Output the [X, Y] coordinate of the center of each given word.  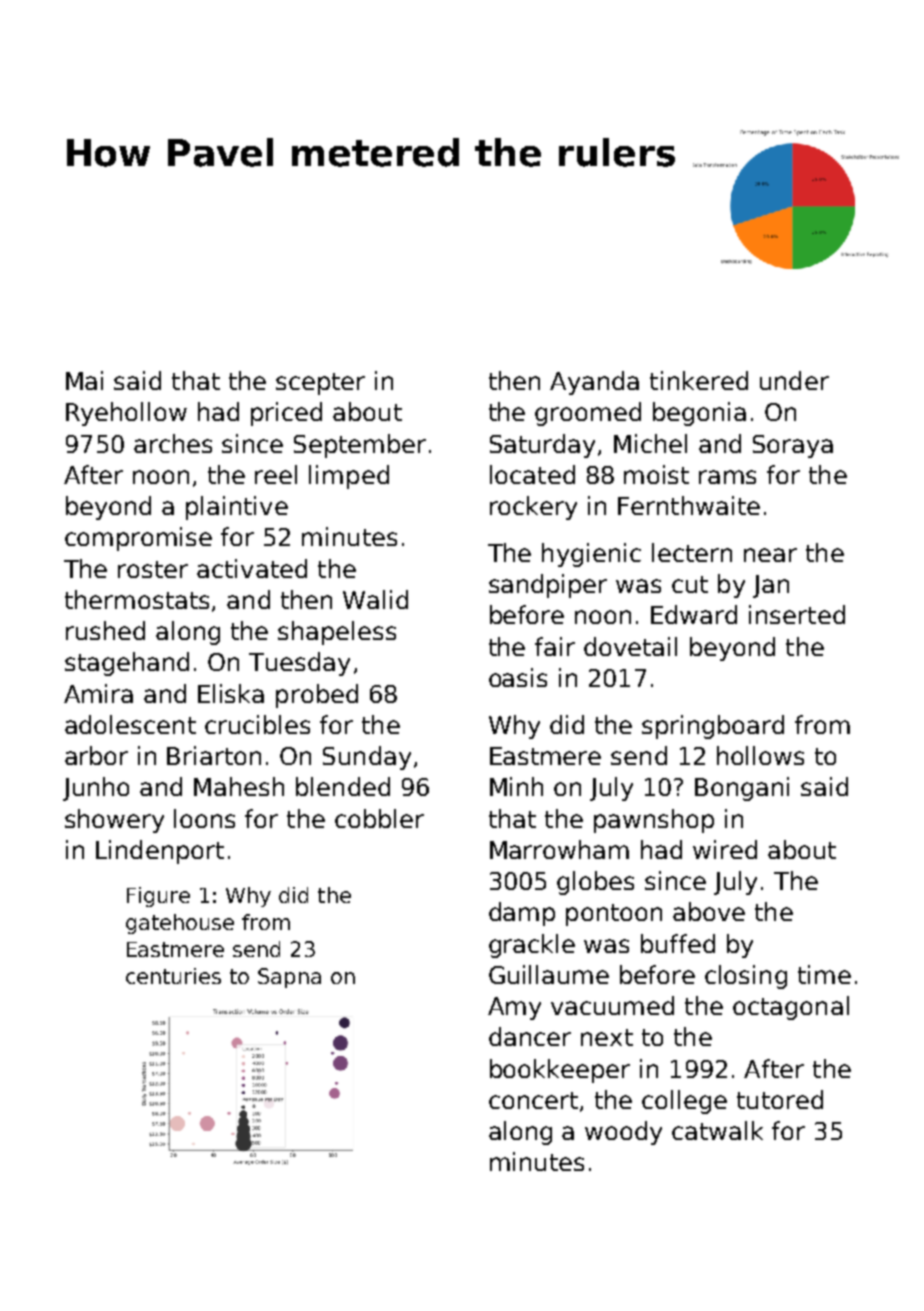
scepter [320, 384]
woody [623, 1133]
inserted [797, 614]
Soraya [793, 446]
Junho [96, 789]
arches [173, 443]
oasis [518, 677]
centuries [173, 976]
